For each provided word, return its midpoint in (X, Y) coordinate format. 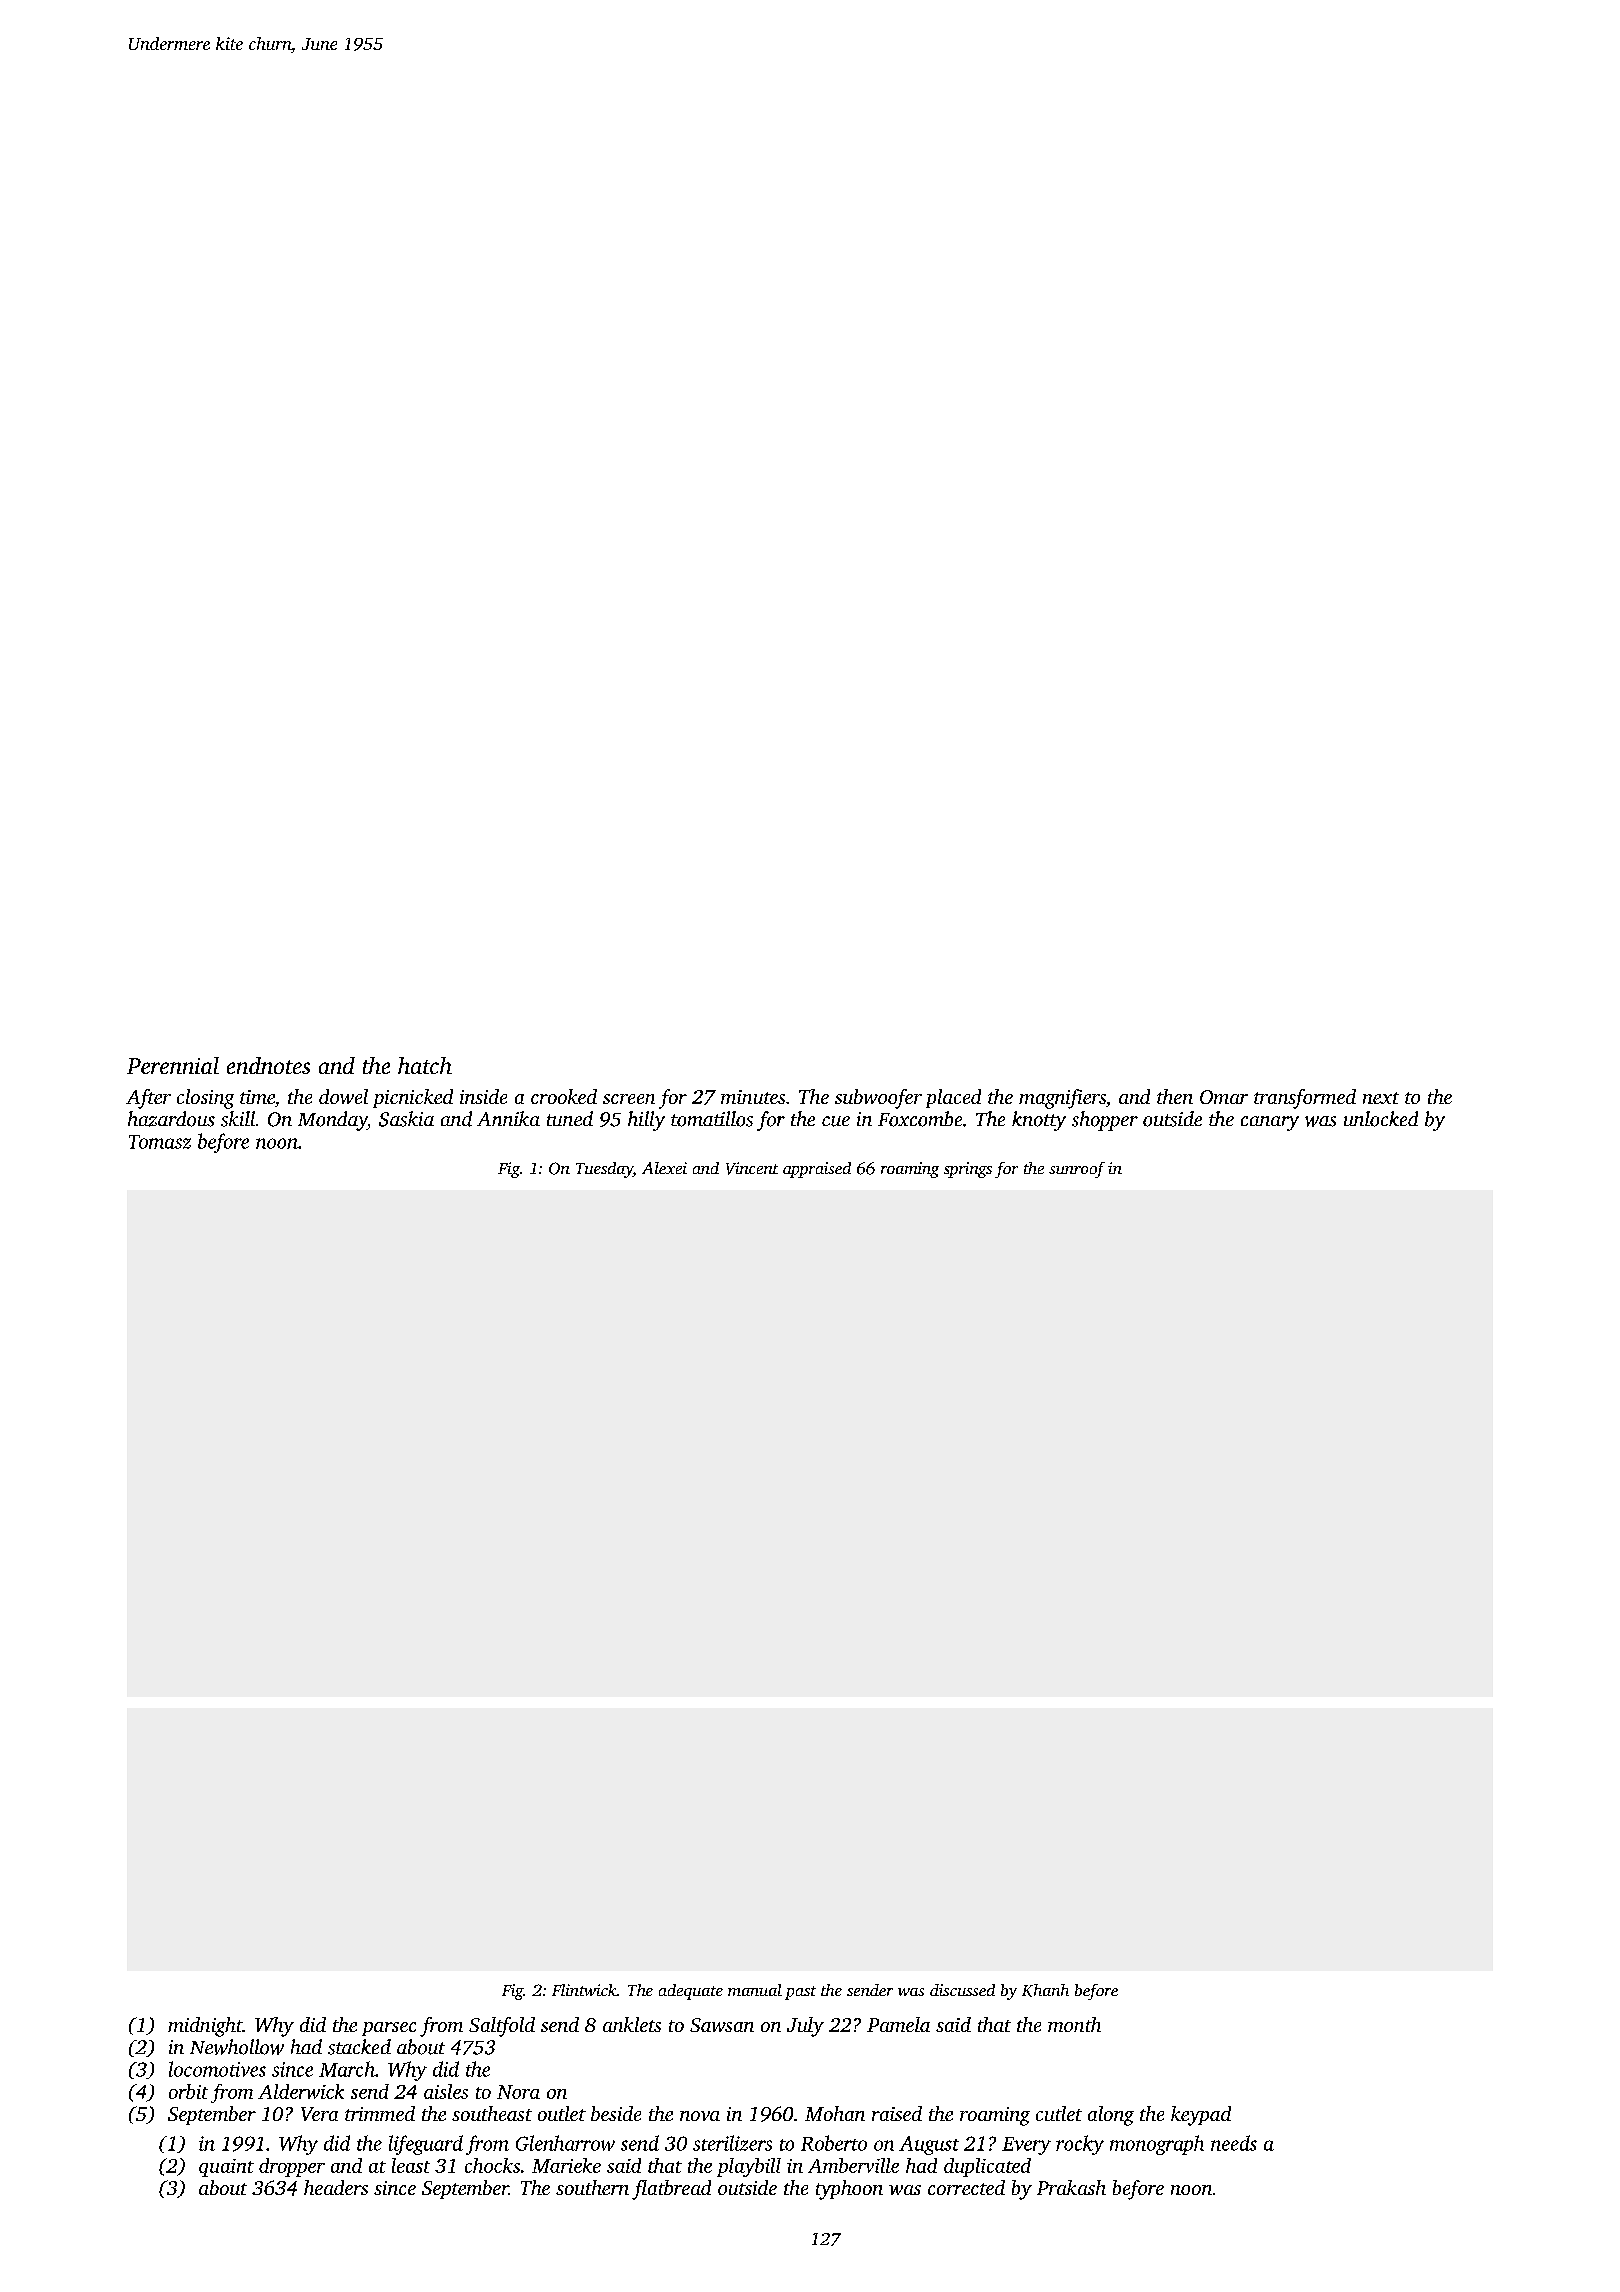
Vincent (752, 1168)
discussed (962, 1990)
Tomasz (160, 1142)
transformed (1305, 1099)
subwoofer (878, 1099)
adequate (691, 1992)
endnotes (268, 1065)
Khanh (1045, 1990)
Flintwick (584, 1990)
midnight (205, 2027)
